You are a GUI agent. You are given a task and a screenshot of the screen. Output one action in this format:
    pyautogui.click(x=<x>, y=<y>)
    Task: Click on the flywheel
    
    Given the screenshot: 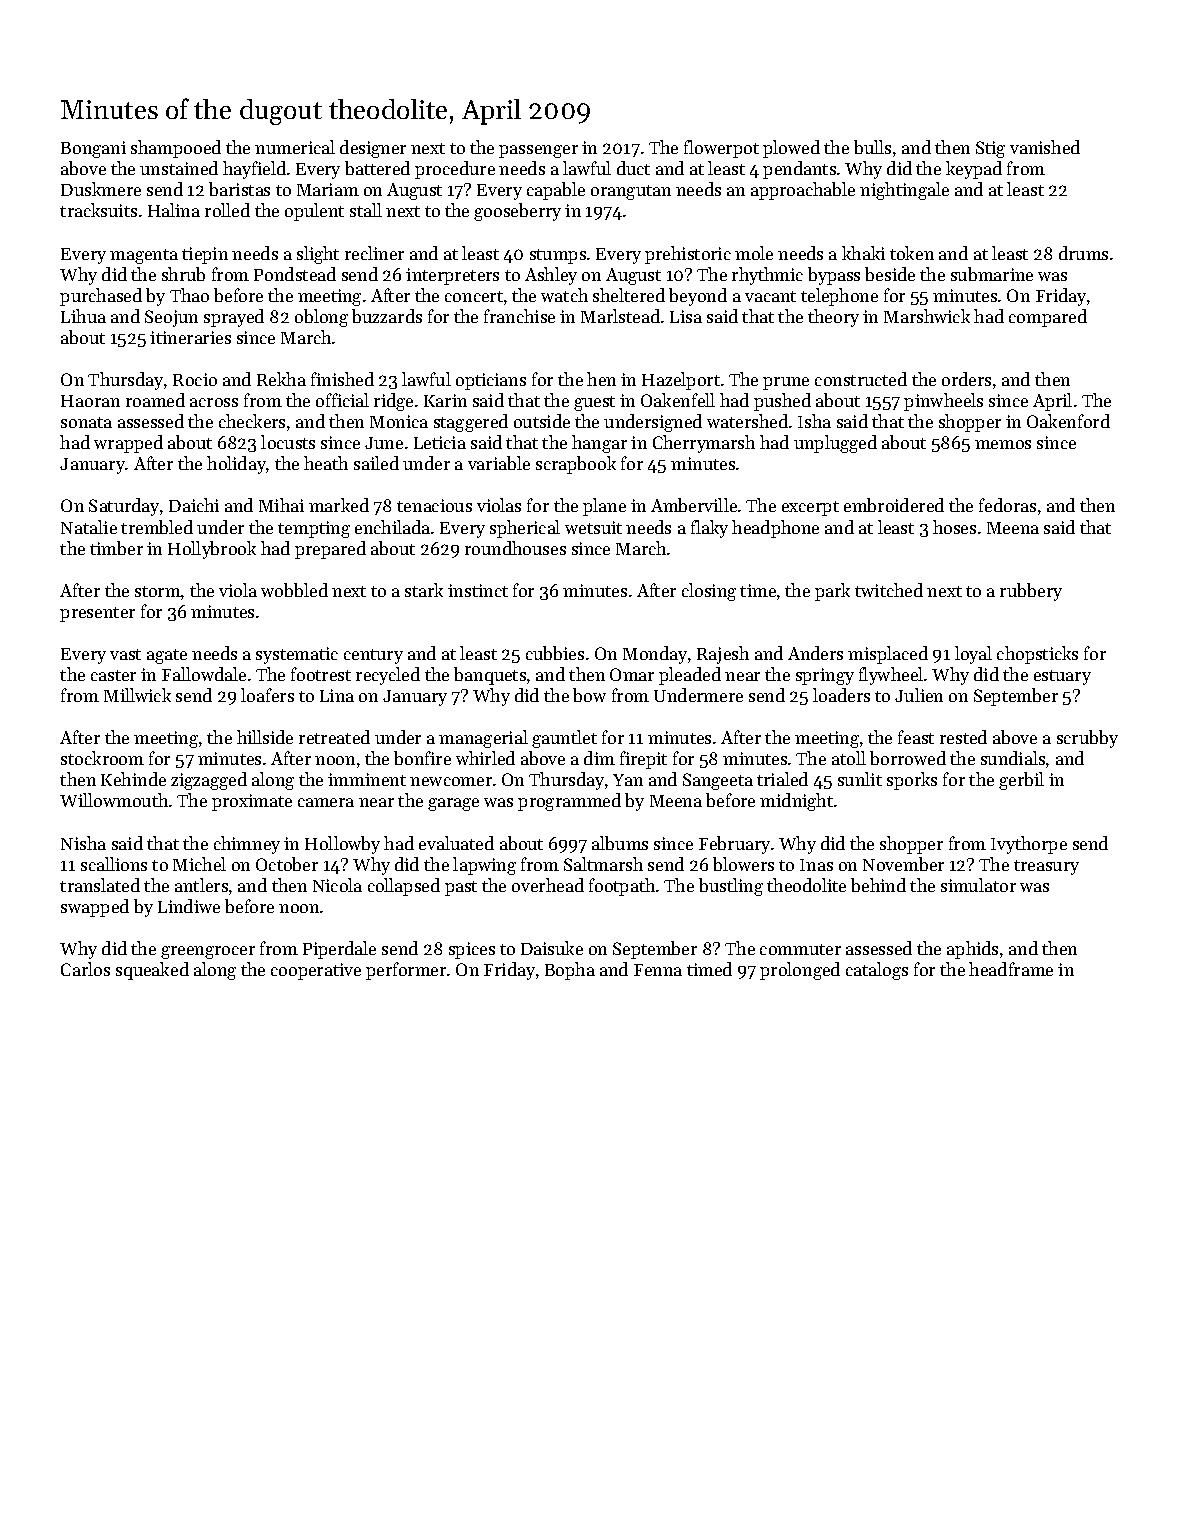 What is the action you would take?
    pyautogui.click(x=891, y=676)
